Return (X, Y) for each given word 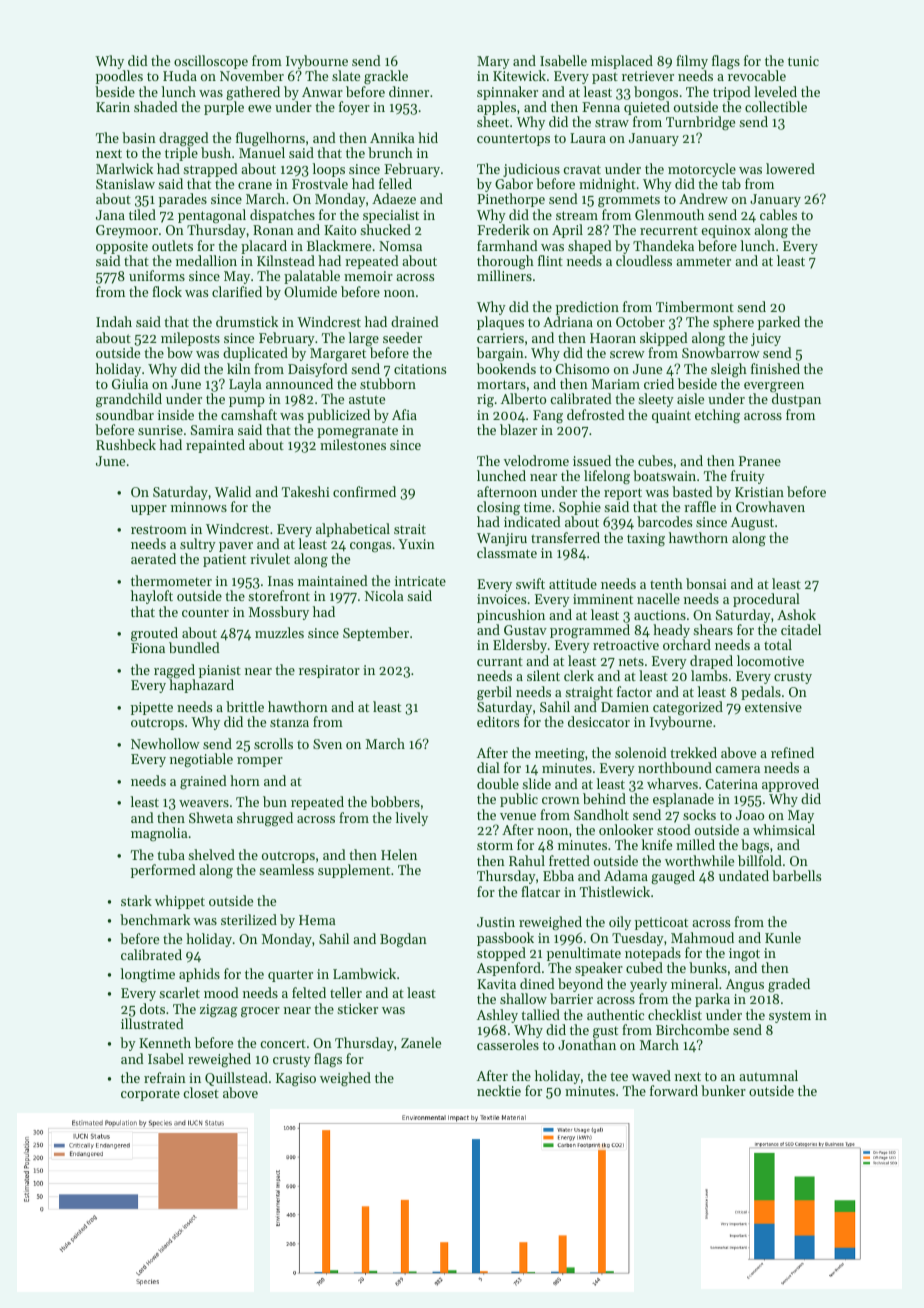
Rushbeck (126, 444)
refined (792, 752)
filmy (692, 62)
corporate (150, 1095)
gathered (253, 93)
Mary (493, 62)
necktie (499, 1090)
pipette (152, 708)
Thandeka (663, 245)
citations (420, 369)
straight (589, 693)
